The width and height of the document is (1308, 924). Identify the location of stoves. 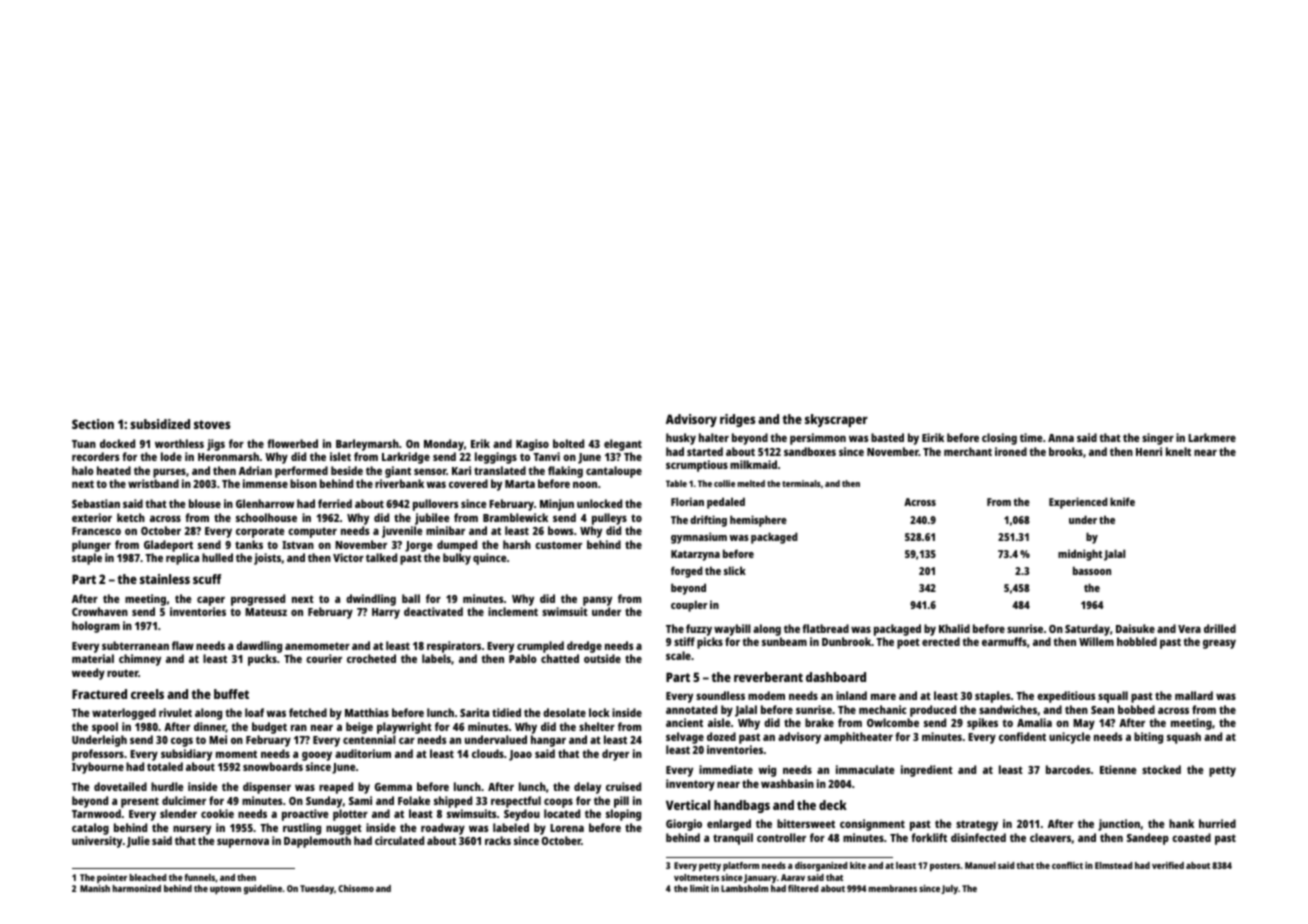
(212, 424).
